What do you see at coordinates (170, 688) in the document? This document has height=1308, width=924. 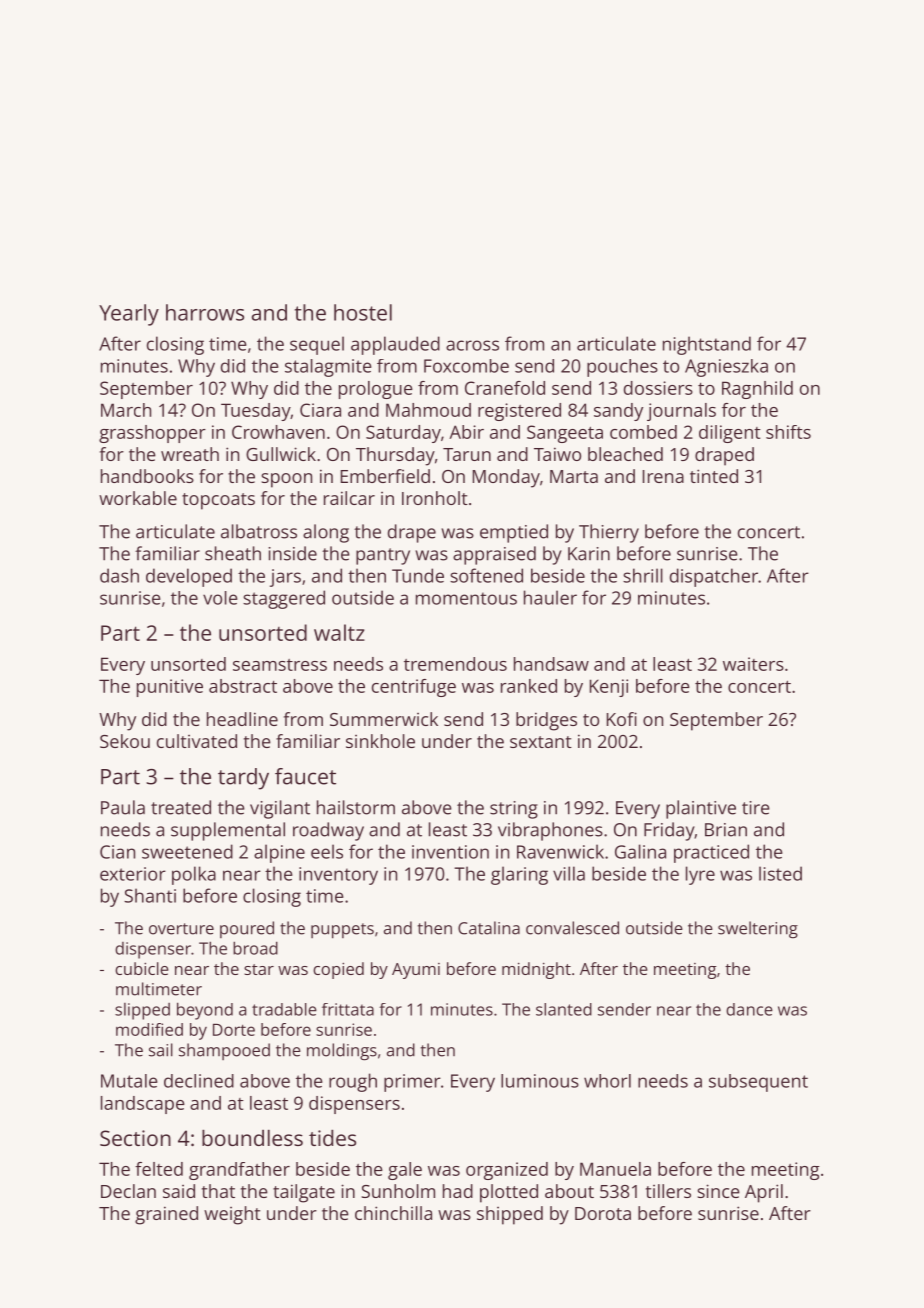 I see `punitive` at bounding box center [170, 688].
